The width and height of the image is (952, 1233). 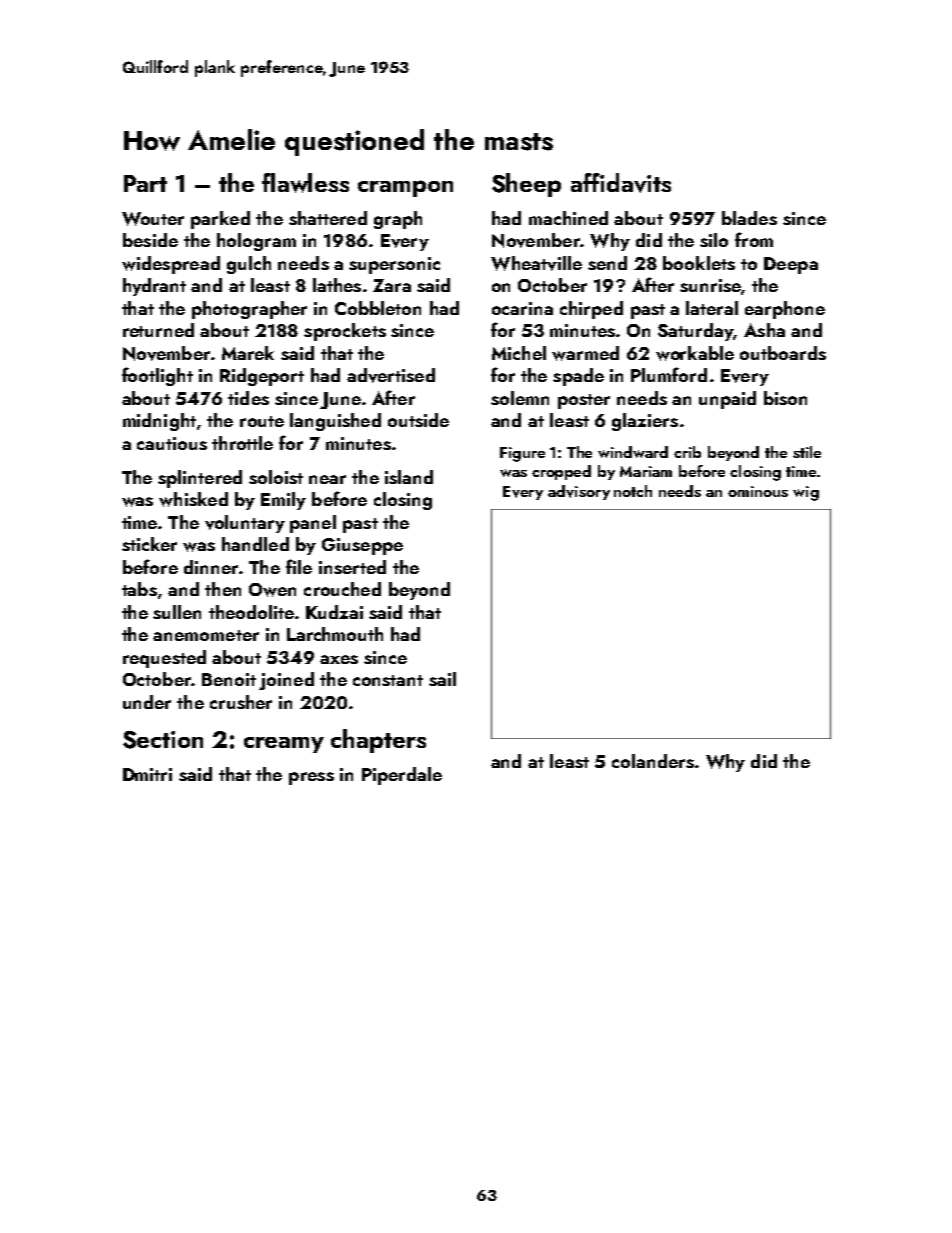 I want to click on advisory, so click(x=579, y=492).
